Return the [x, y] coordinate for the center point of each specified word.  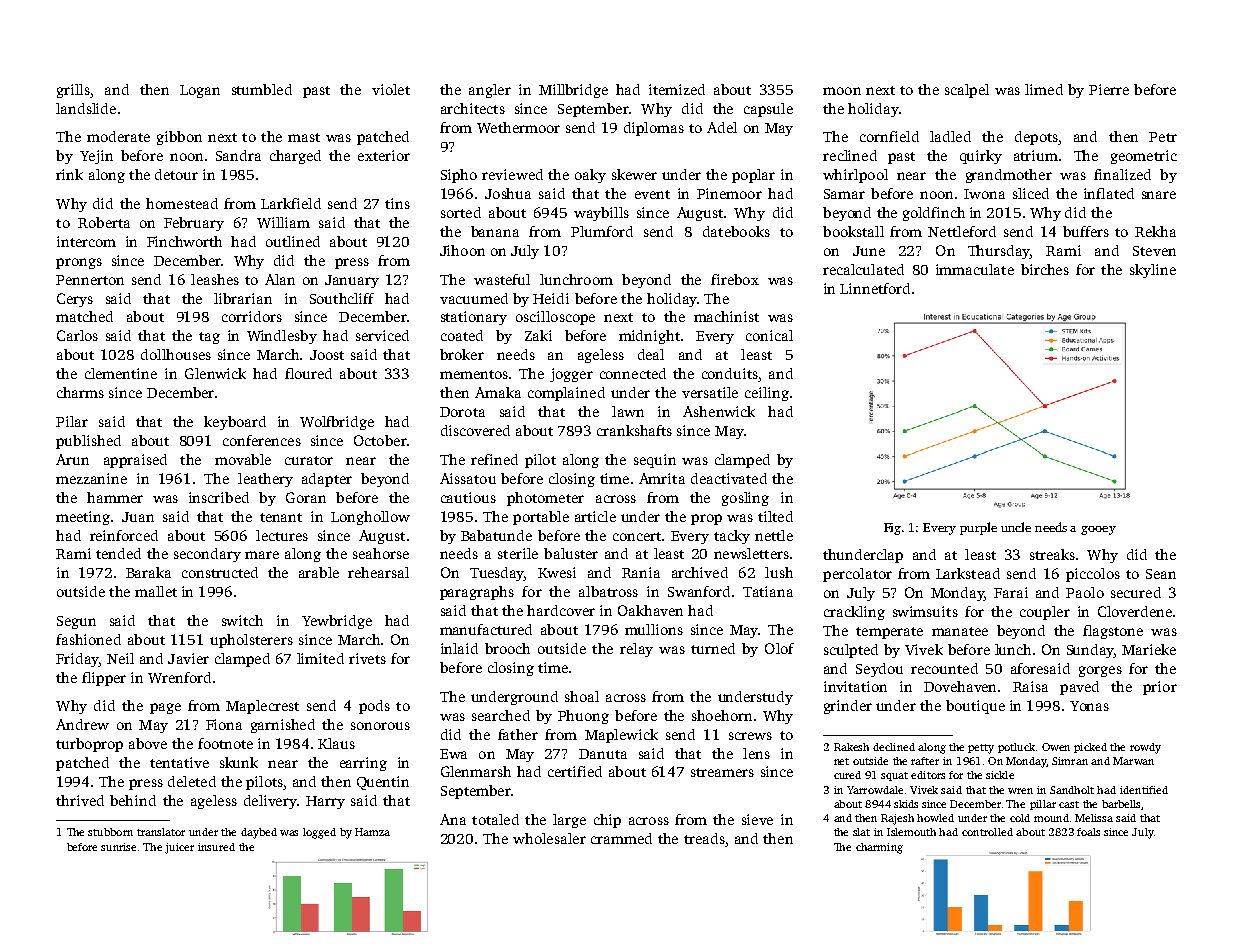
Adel [722, 127]
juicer [179, 848]
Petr [1163, 137]
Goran [306, 497]
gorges [1100, 671]
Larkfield [291, 203]
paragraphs [477, 593]
